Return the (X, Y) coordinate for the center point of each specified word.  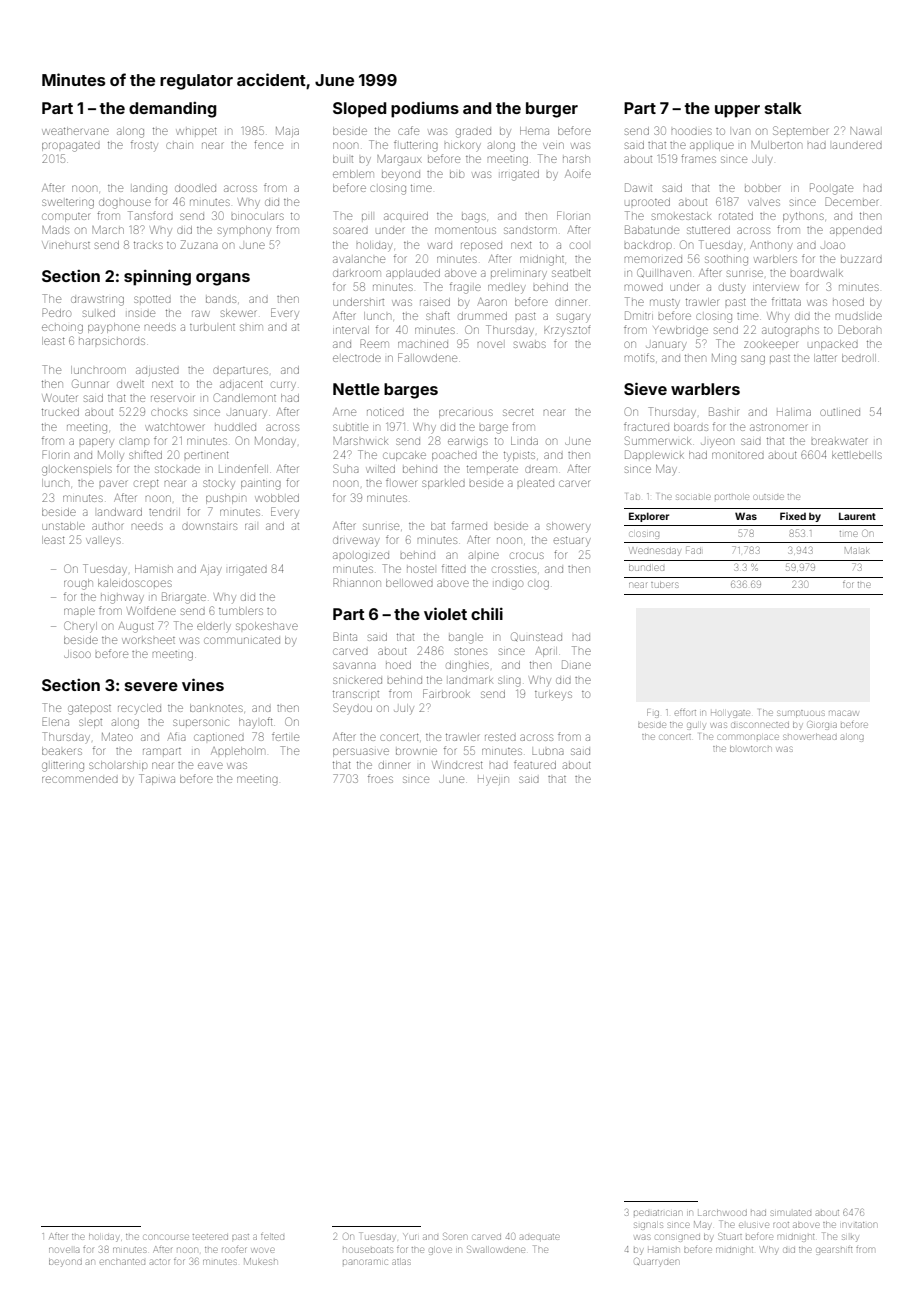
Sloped (359, 110)
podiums (425, 109)
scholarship (118, 766)
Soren (454, 1236)
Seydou (352, 708)
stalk (783, 108)
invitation (859, 1225)
